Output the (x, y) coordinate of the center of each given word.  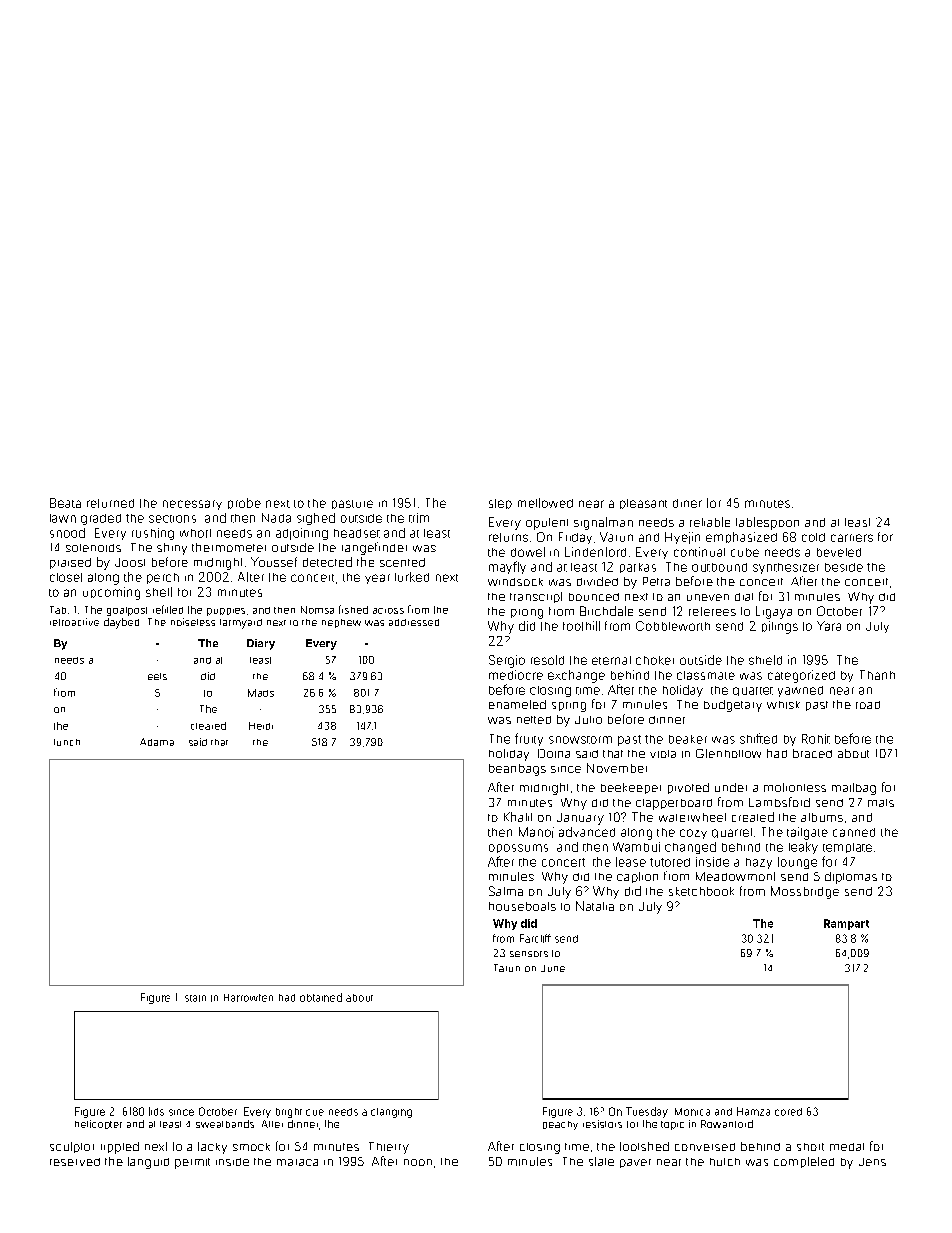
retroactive (74, 622)
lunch (67, 742)
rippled (120, 1148)
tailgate (807, 833)
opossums (518, 848)
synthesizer (786, 568)
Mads (261, 693)
